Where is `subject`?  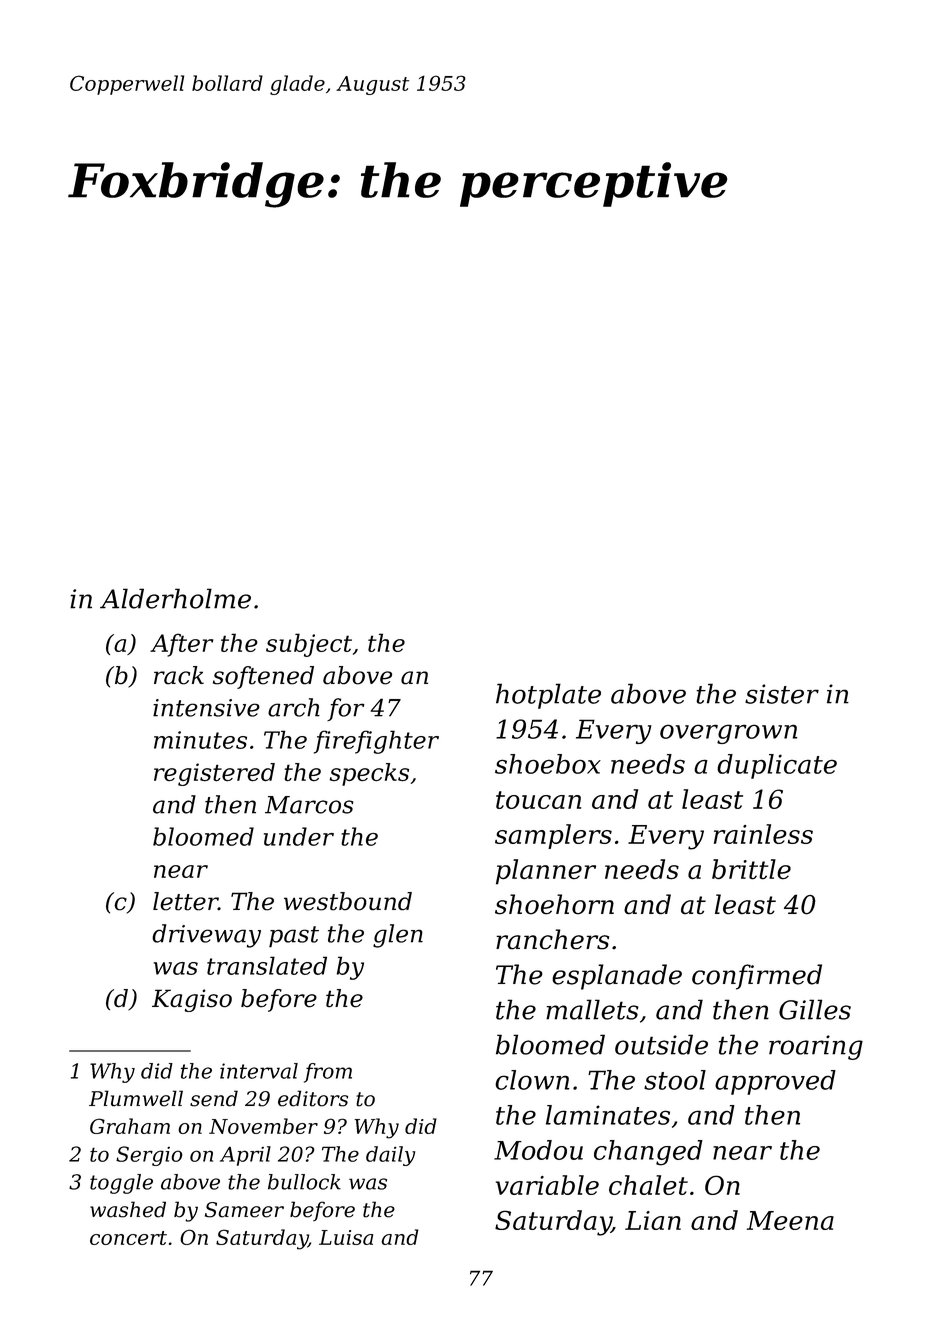
subject is located at coordinates (309, 645).
